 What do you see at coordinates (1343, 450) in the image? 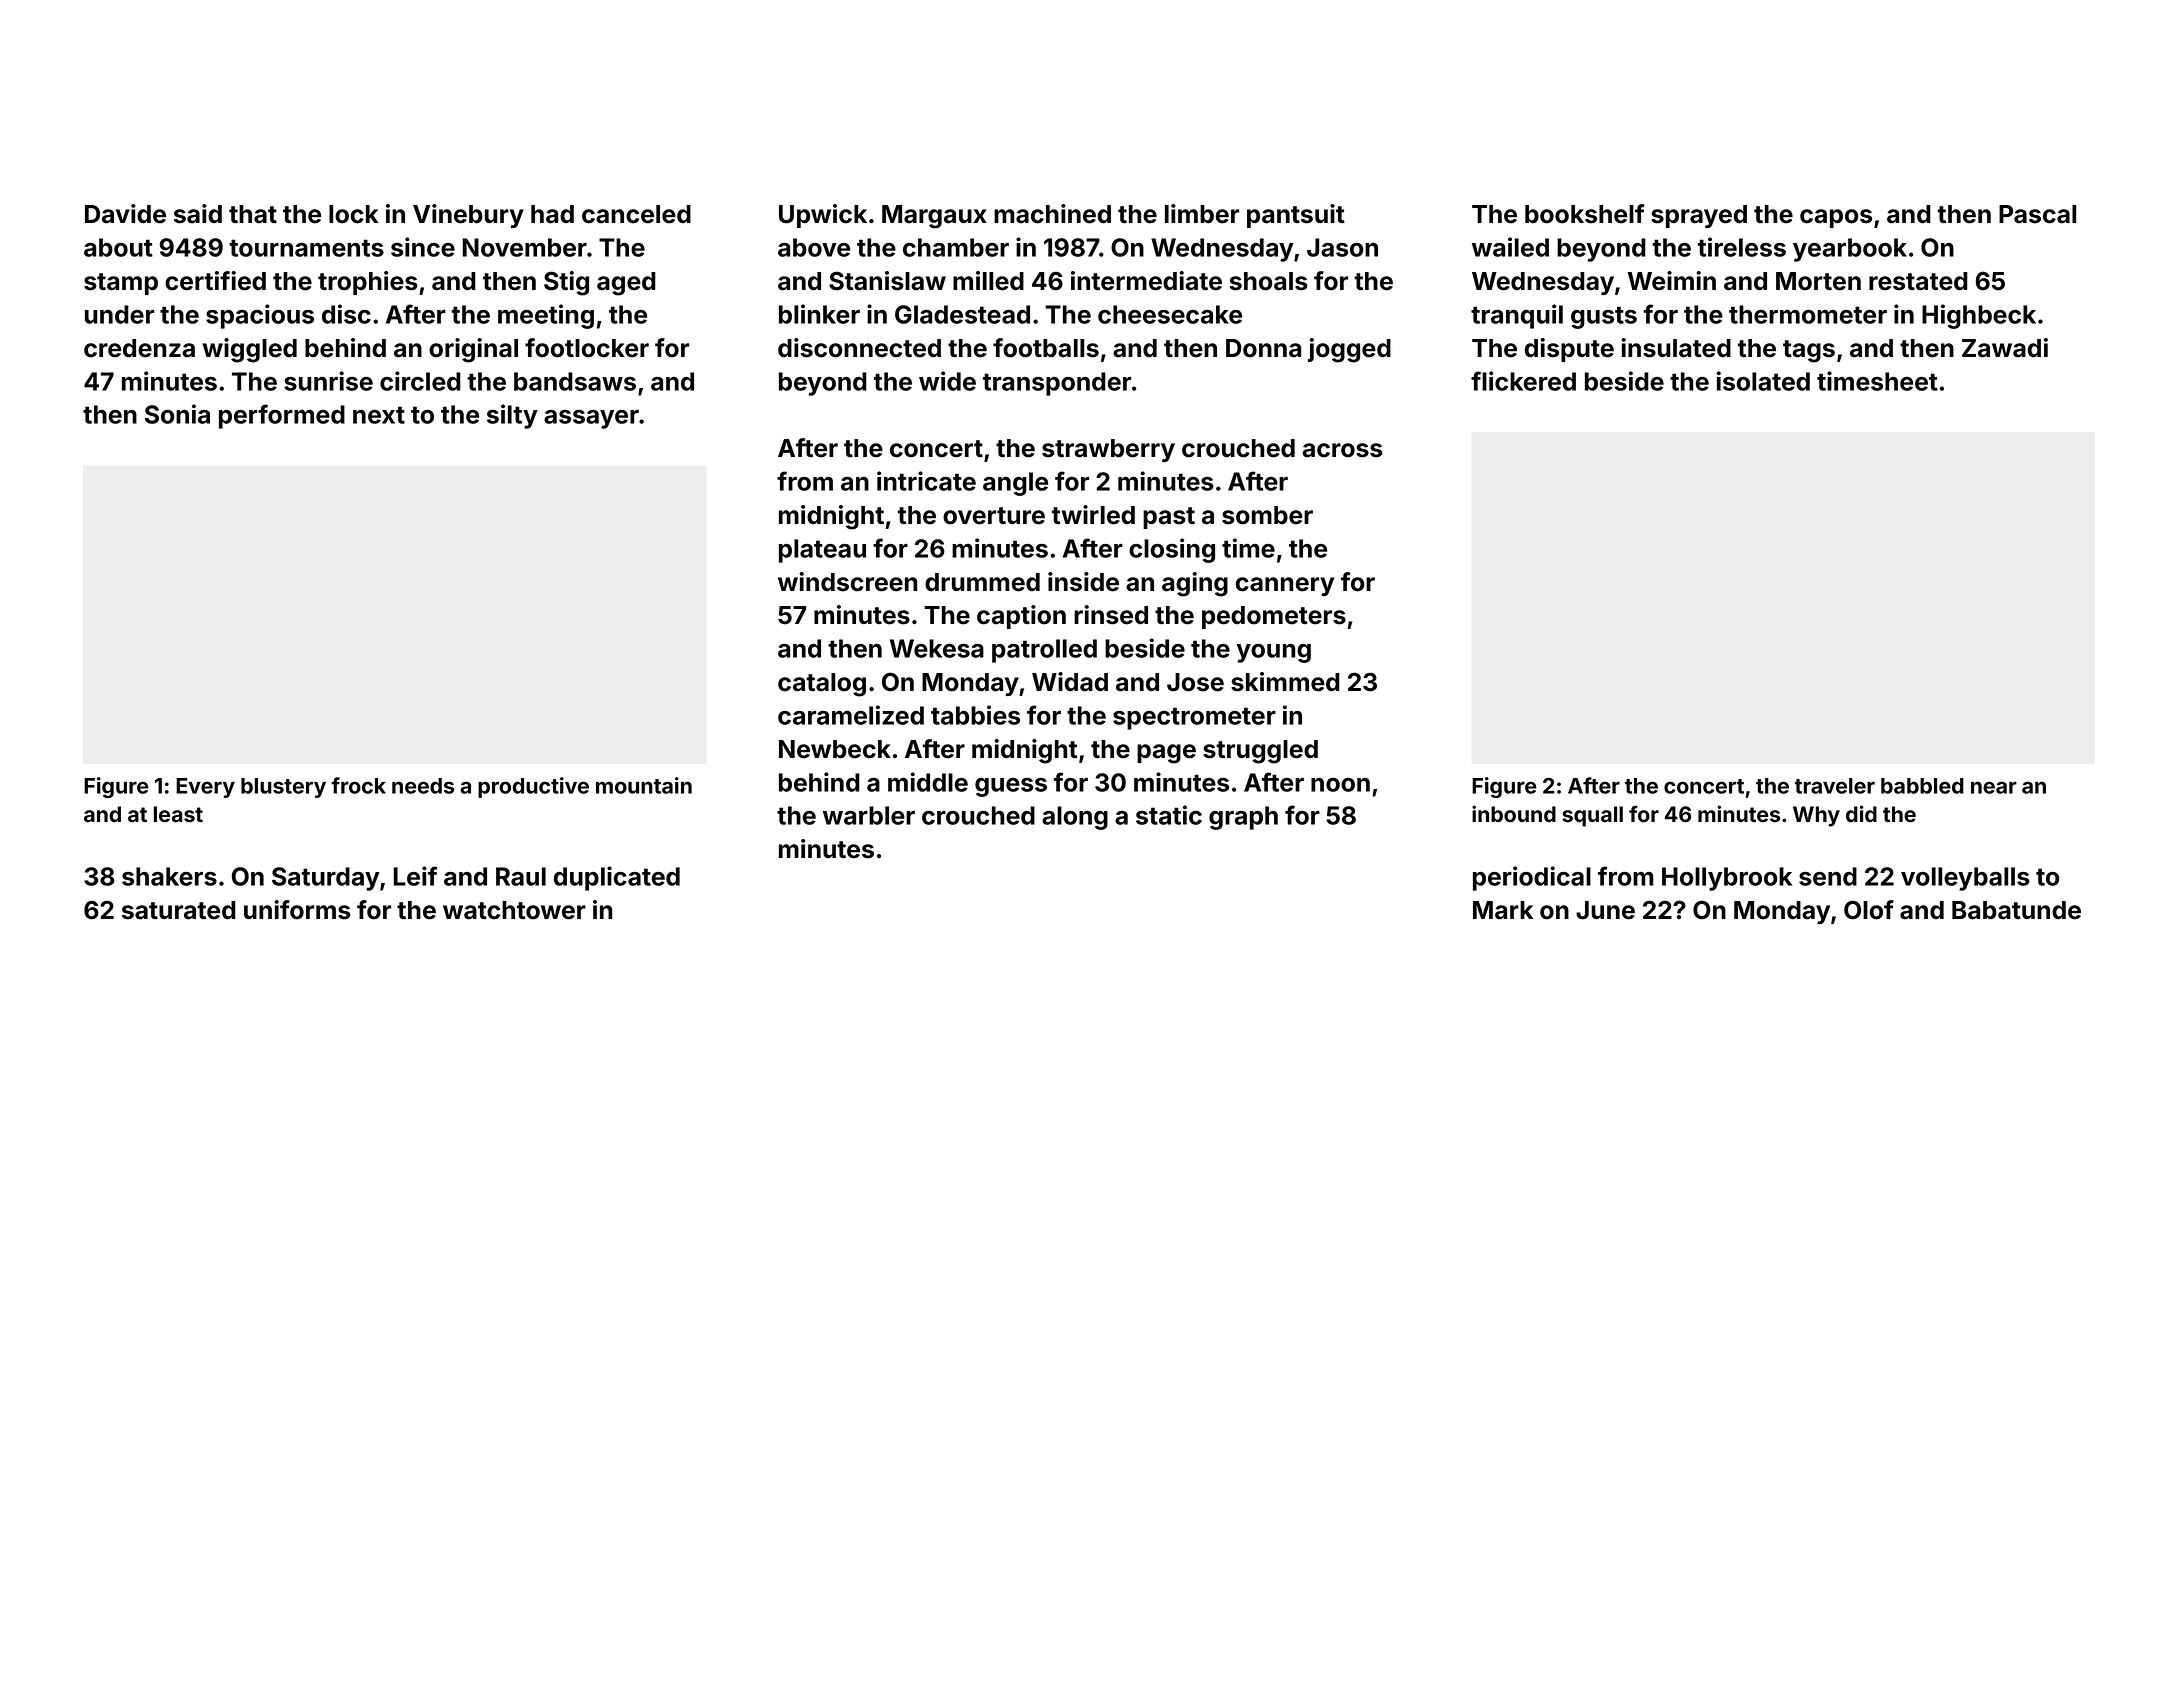
I see `across` at bounding box center [1343, 450].
